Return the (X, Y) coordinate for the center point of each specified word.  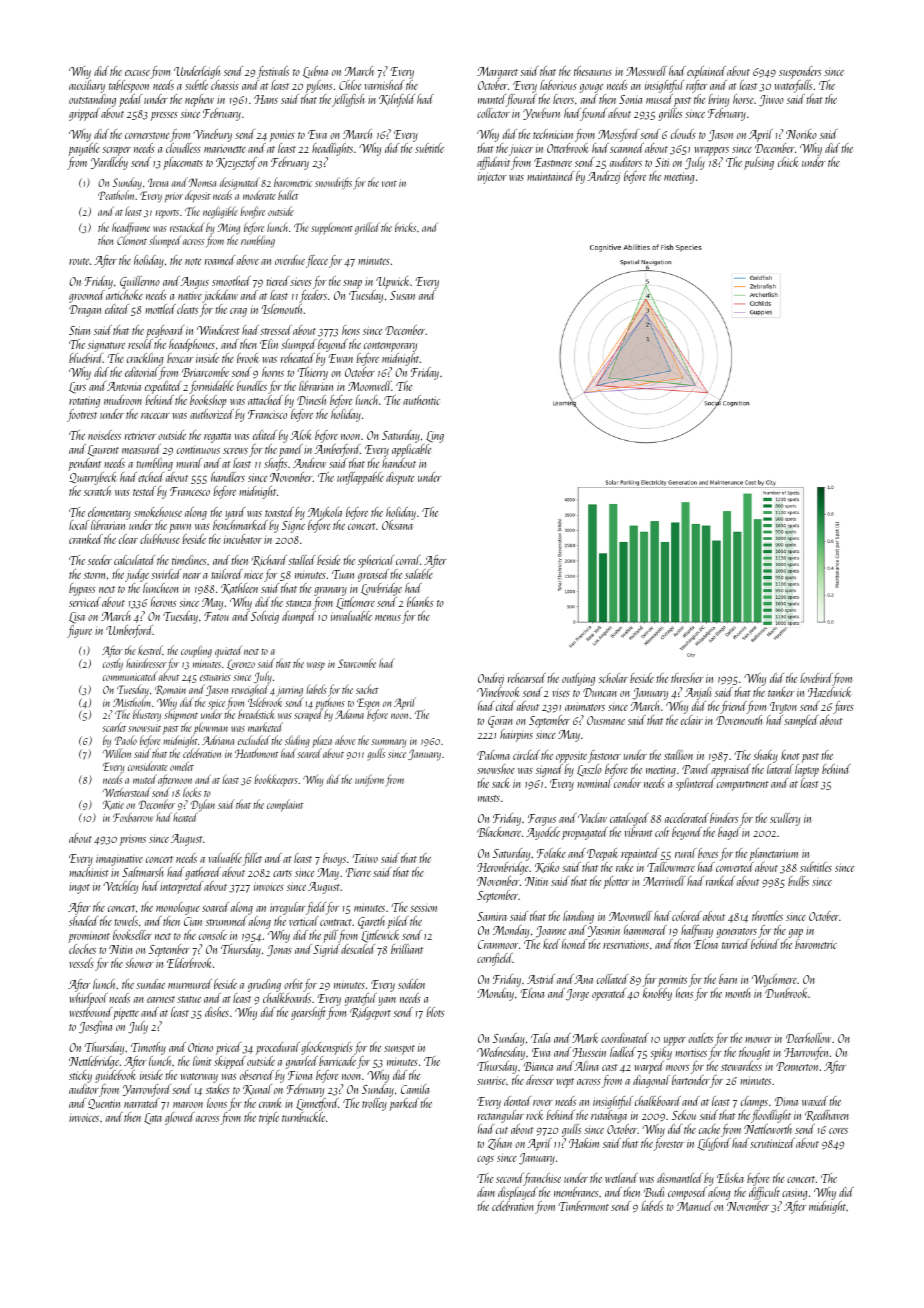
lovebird (816, 679)
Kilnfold (397, 100)
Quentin (104, 1104)
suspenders (800, 72)
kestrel (150, 650)
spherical (376, 561)
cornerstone (147, 135)
